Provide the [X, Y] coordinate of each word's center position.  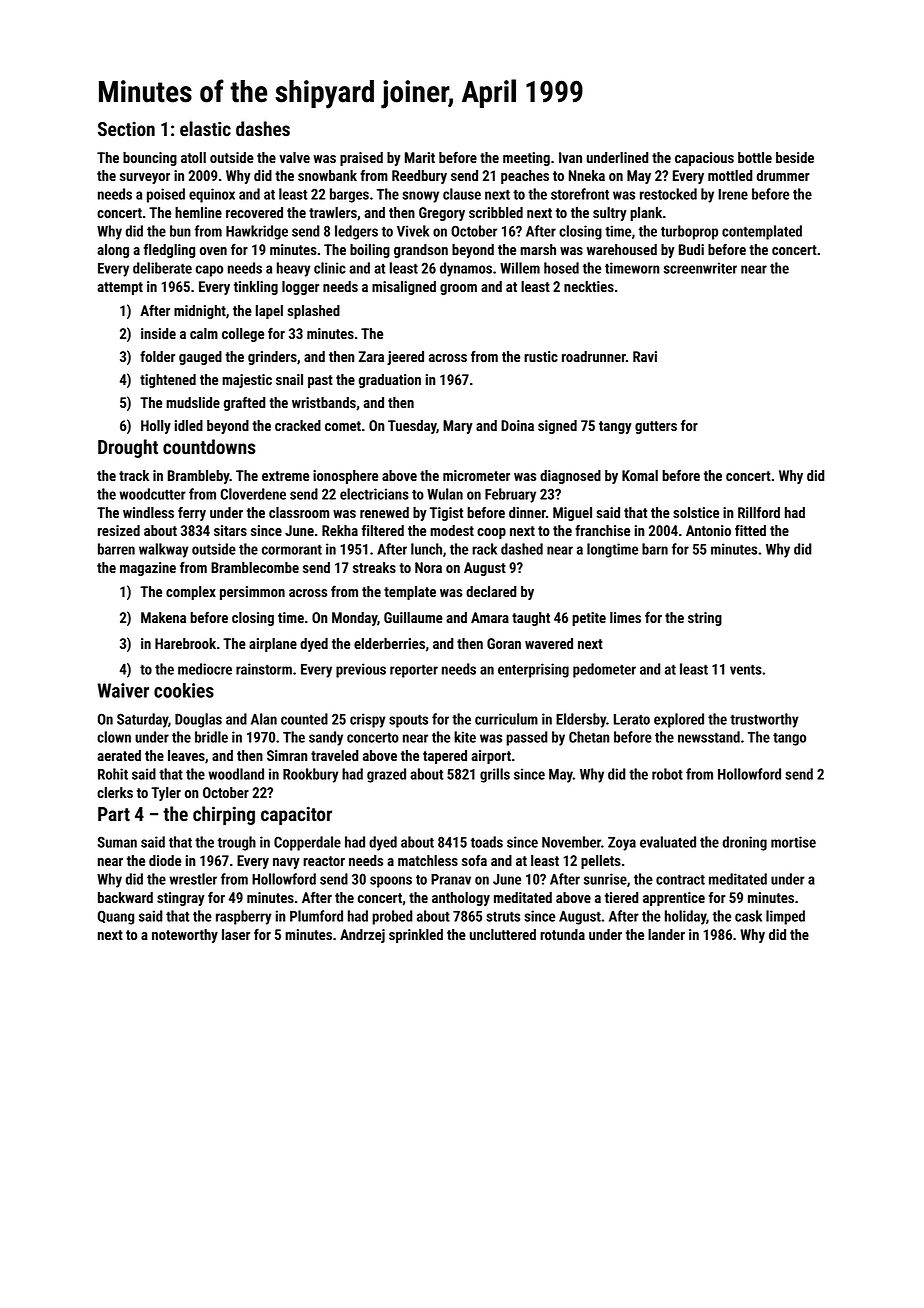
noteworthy [185, 936]
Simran [287, 755]
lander [666, 934]
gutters [656, 427]
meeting [526, 159]
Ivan [570, 157]
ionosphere [345, 477]
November [571, 842]
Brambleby [199, 477]
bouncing [150, 159]
